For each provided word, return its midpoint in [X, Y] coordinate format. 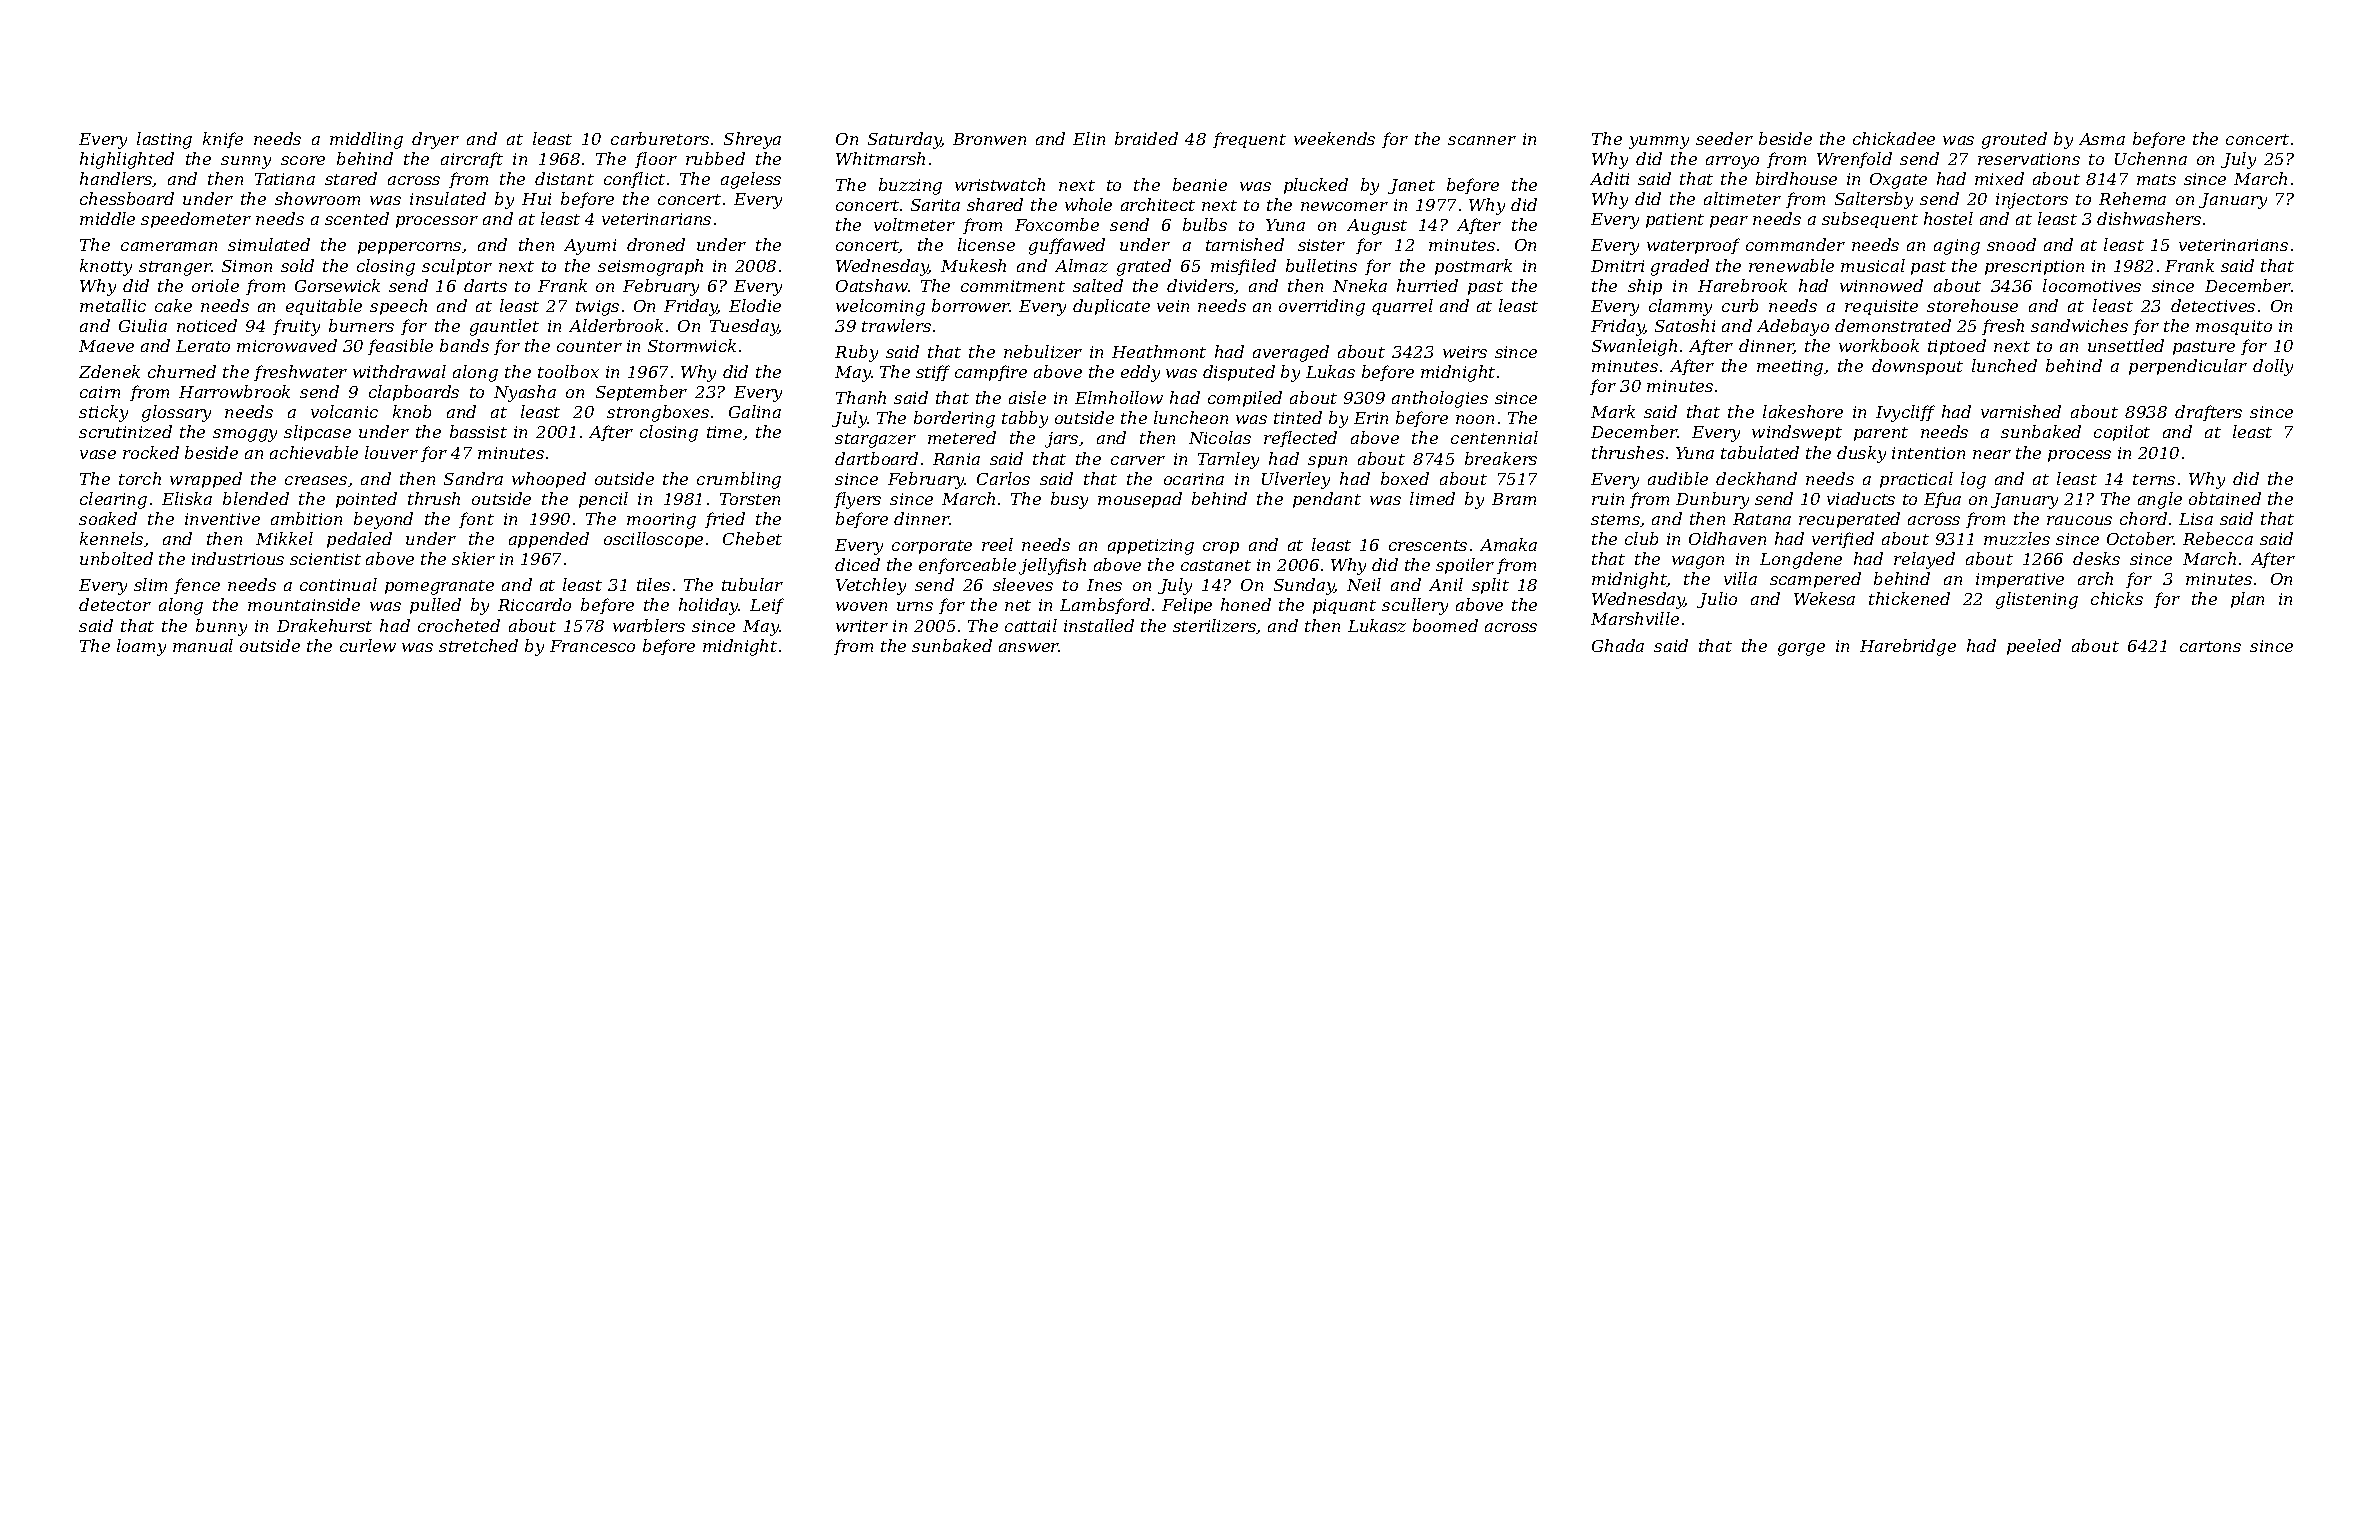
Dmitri [1617, 266]
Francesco [592, 646]
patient [1675, 220]
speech [398, 307]
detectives [2213, 305]
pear [1729, 222]
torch [140, 478]
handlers [116, 179]
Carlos [1003, 478]
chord [2143, 518]
